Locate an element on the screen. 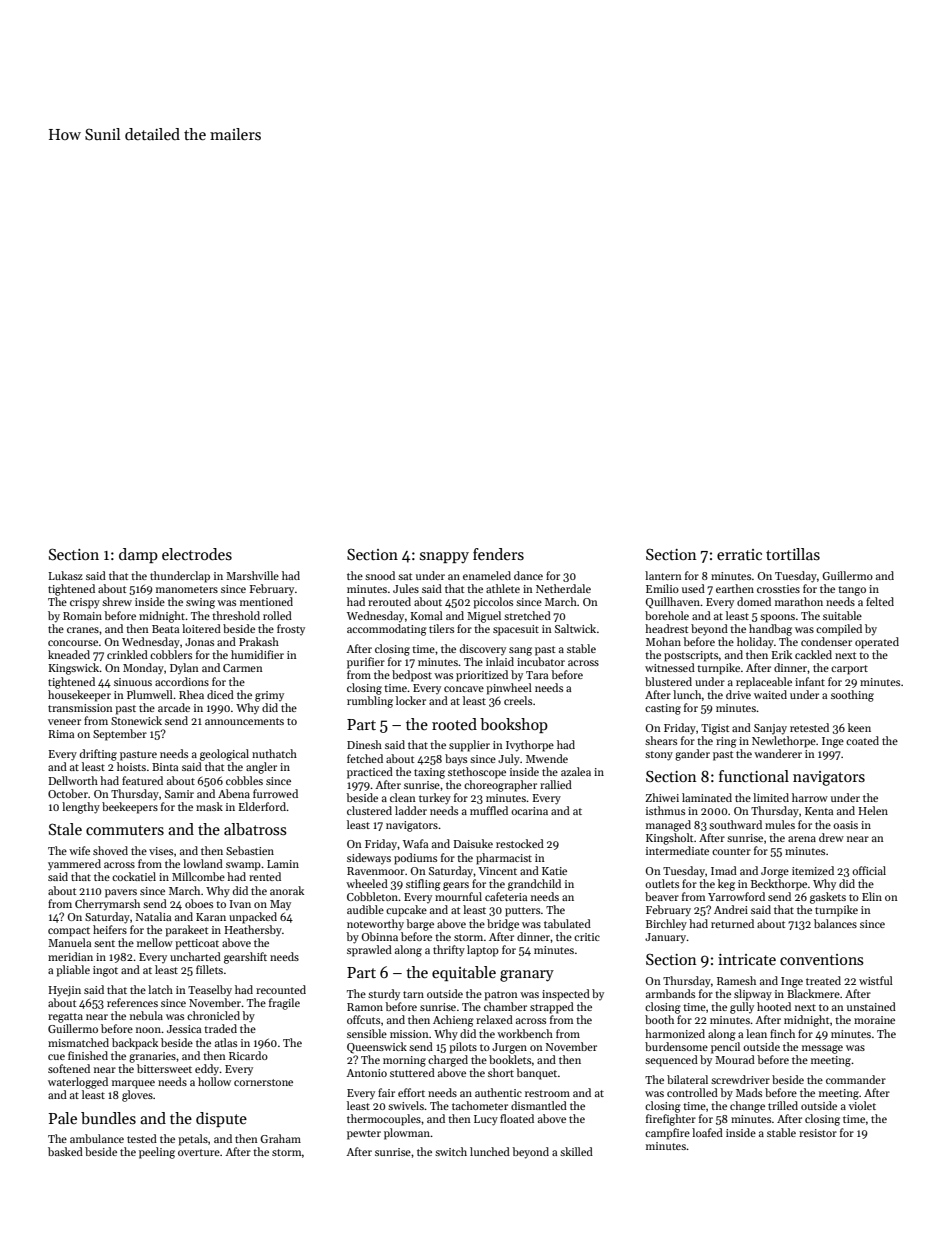  snappy is located at coordinates (444, 557).
